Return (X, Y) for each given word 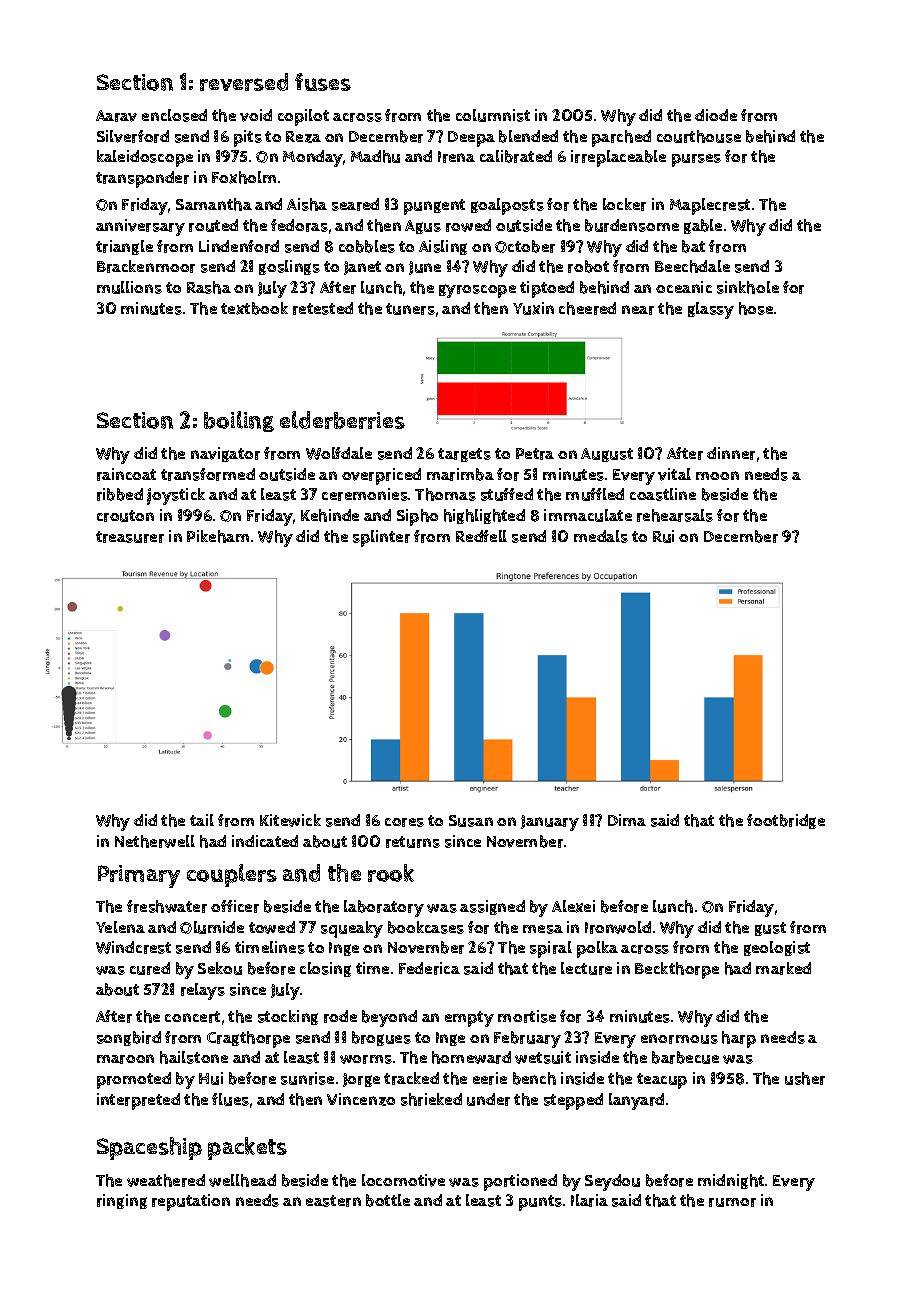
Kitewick (290, 820)
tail (202, 820)
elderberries (342, 420)
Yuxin (533, 308)
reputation (191, 1202)
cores (404, 822)
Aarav (116, 116)
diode (716, 115)
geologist (777, 948)
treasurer (130, 537)
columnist (493, 115)
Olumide (212, 927)
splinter (381, 538)
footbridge (786, 821)
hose (756, 308)
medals (601, 536)
